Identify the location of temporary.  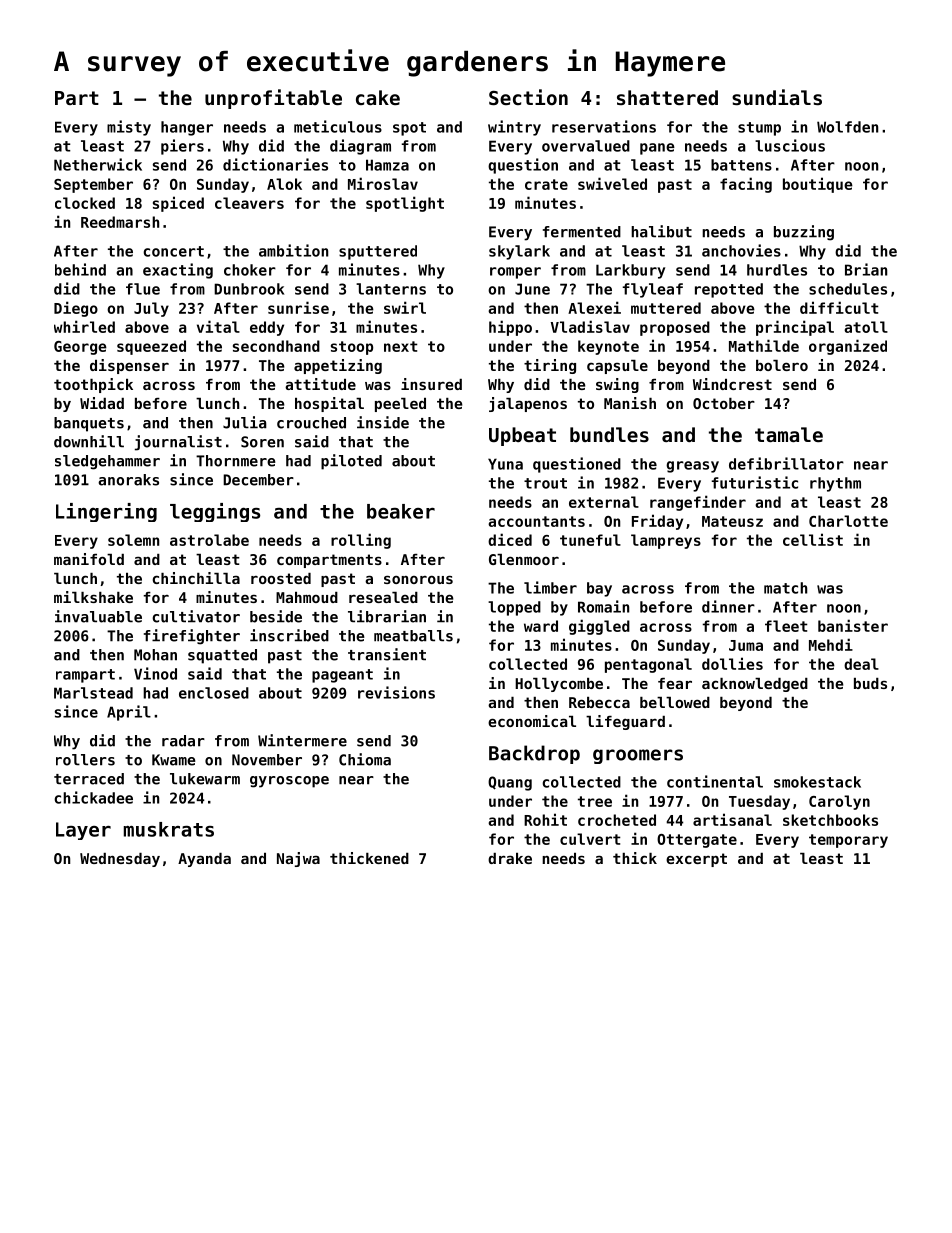
(848, 841).
